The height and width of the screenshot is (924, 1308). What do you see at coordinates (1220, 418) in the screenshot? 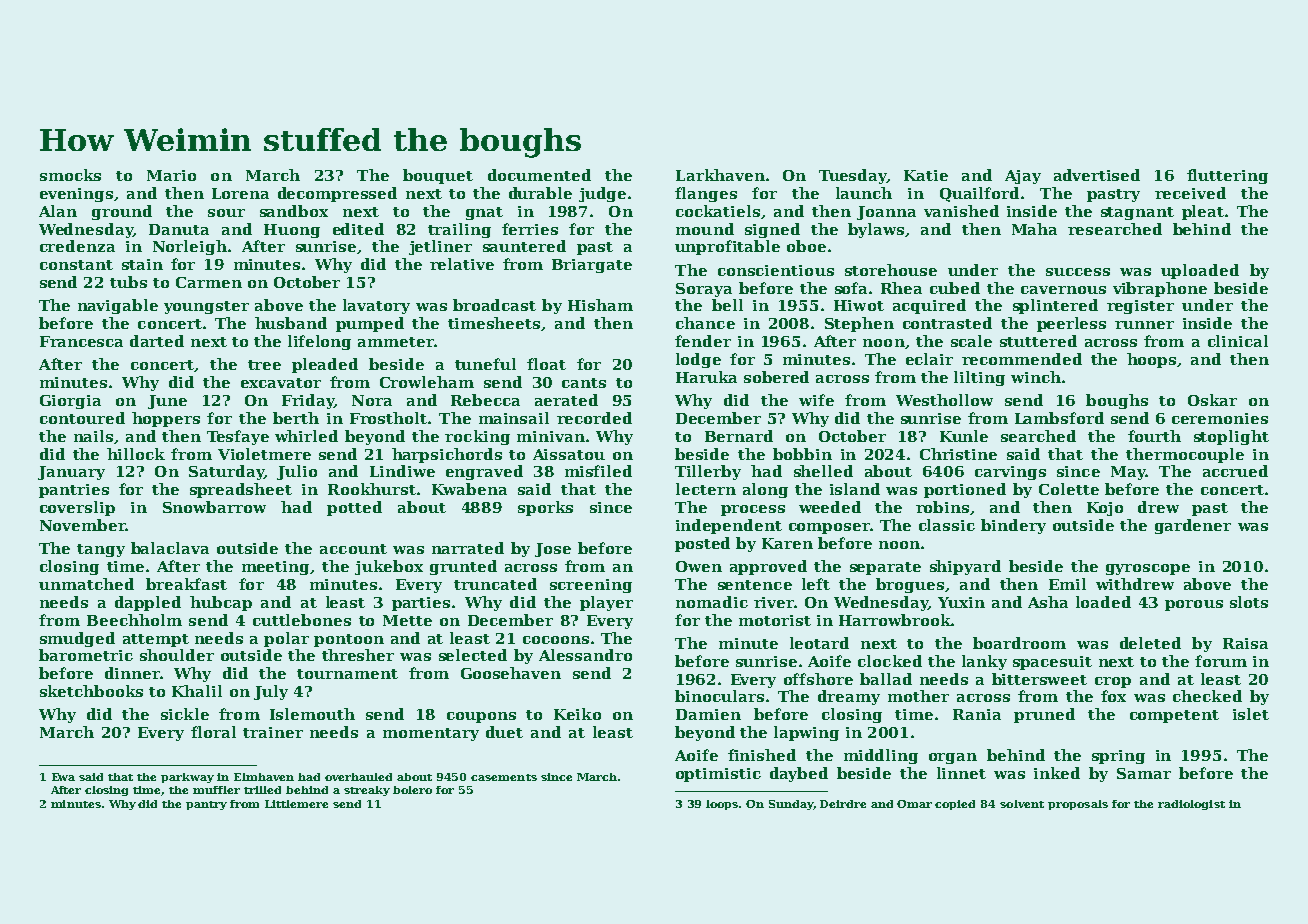
I see `ceremonies` at bounding box center [1220, 418].
